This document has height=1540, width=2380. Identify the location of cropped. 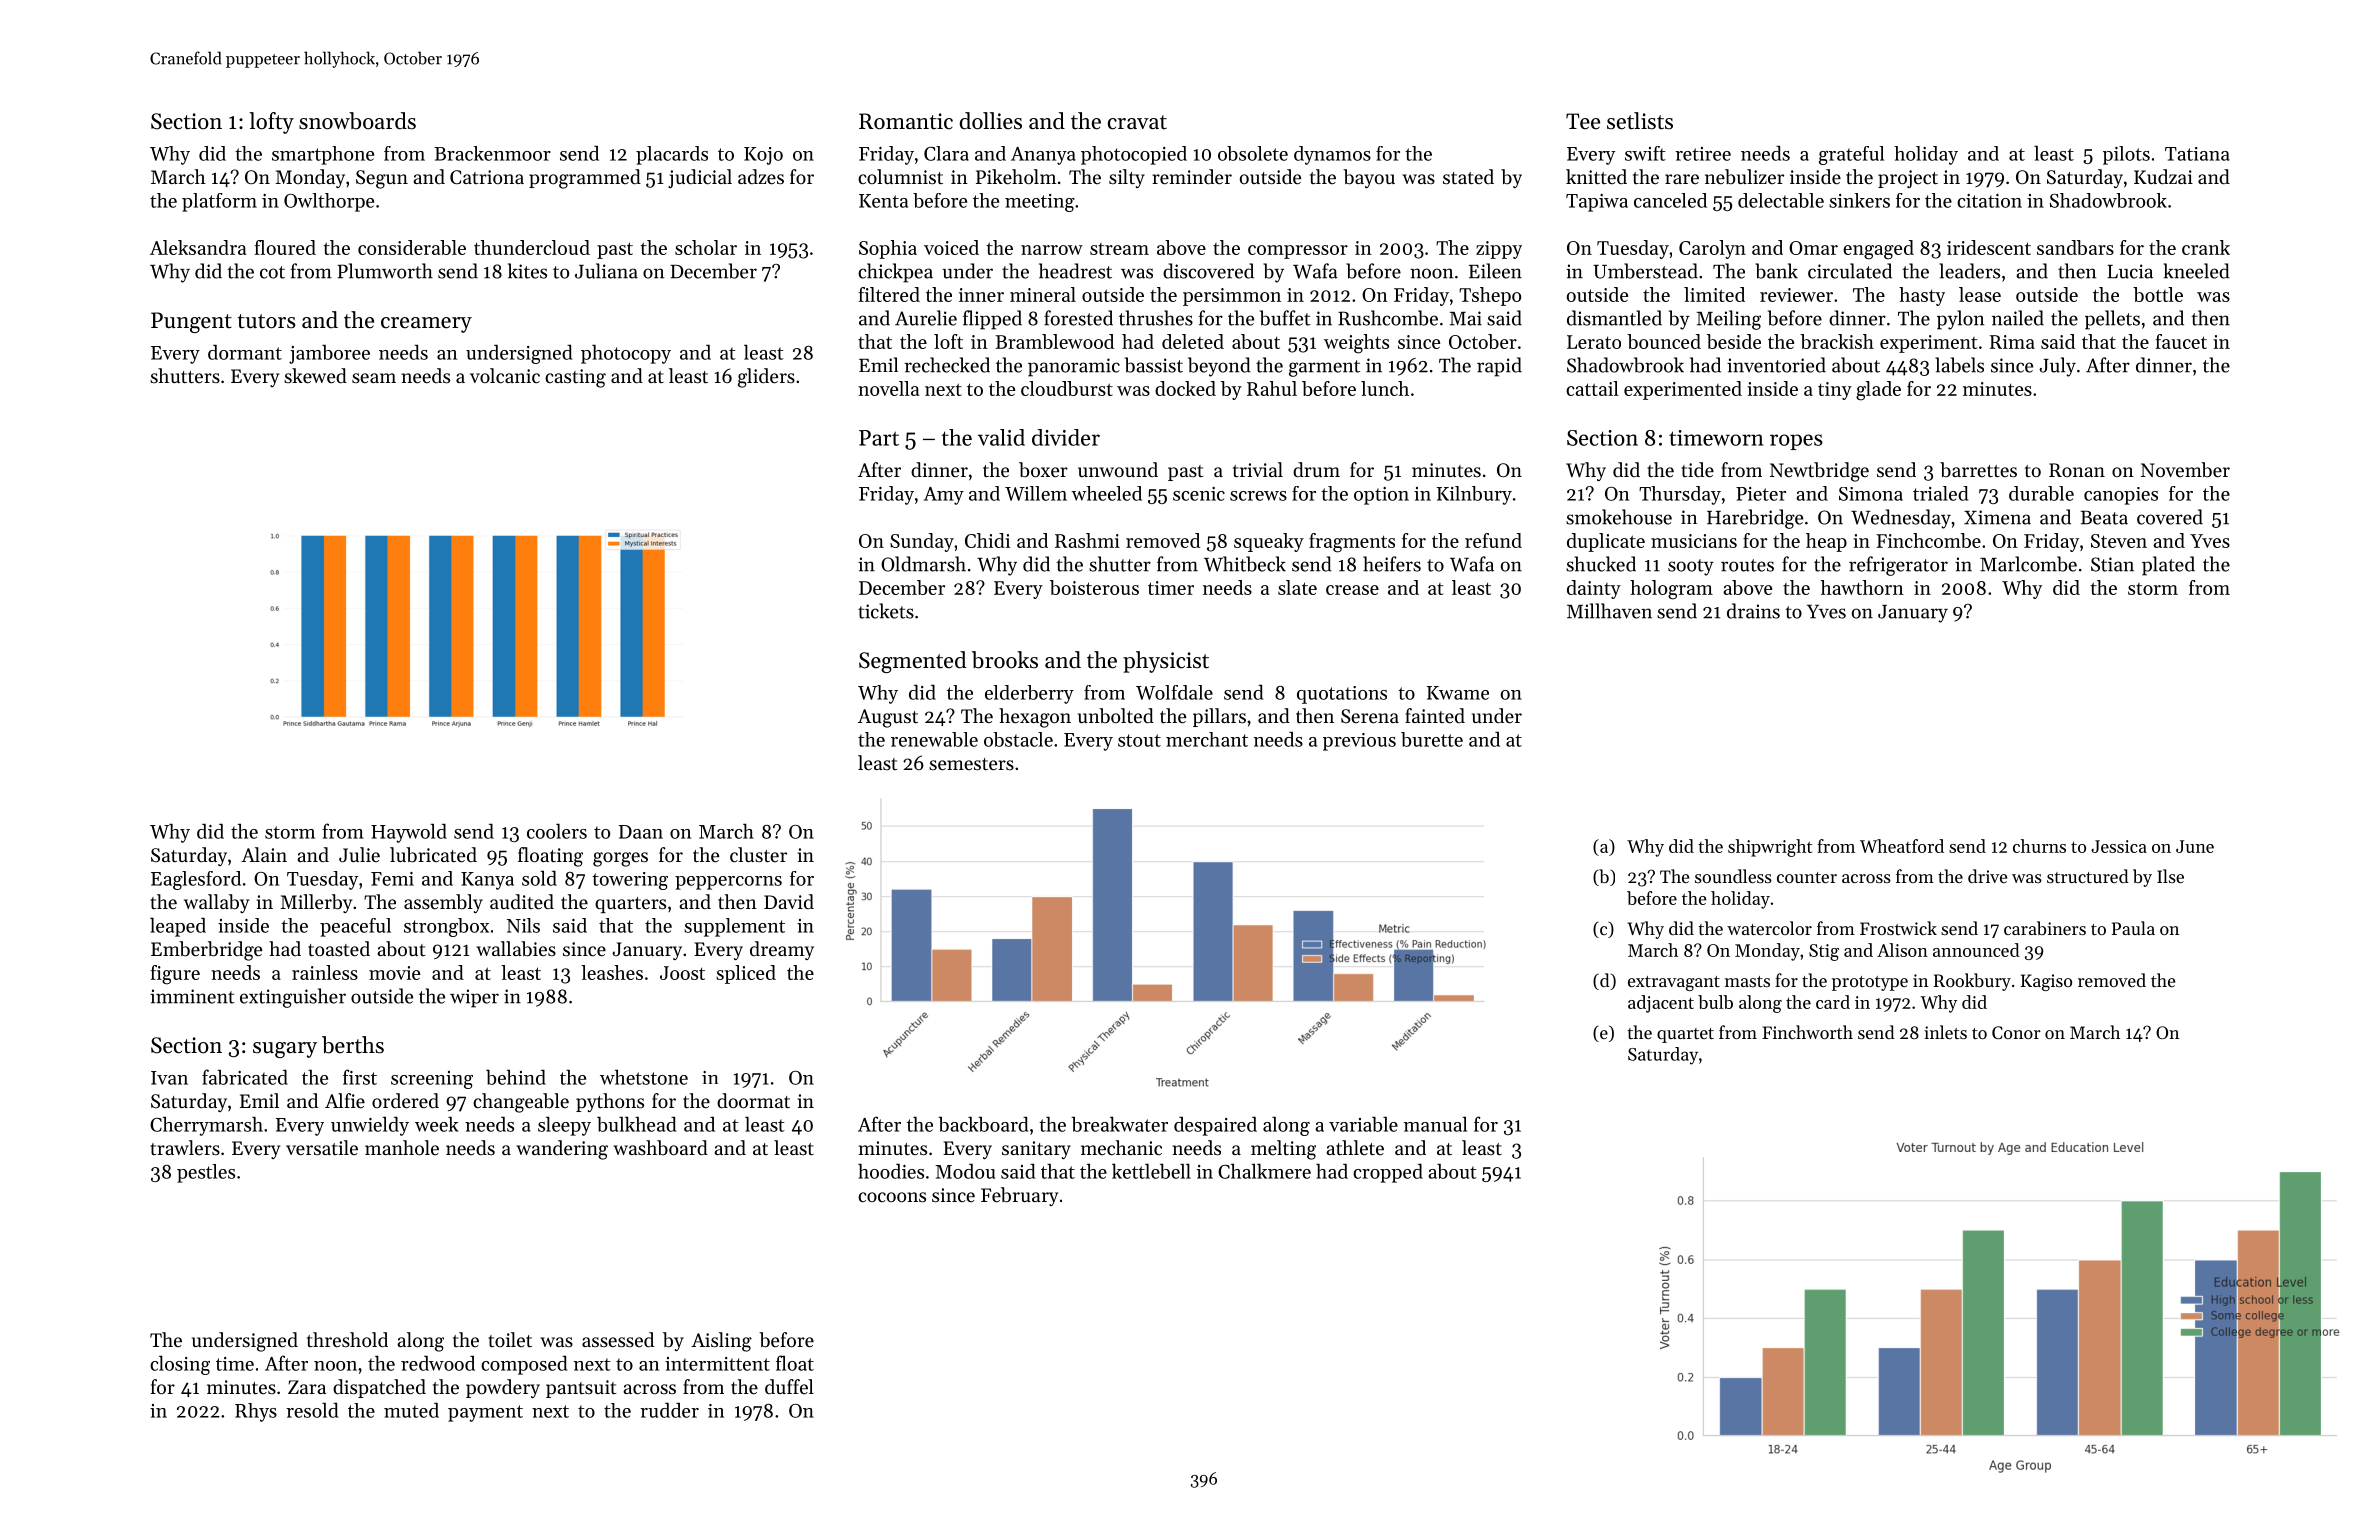
(1388, 1173).
